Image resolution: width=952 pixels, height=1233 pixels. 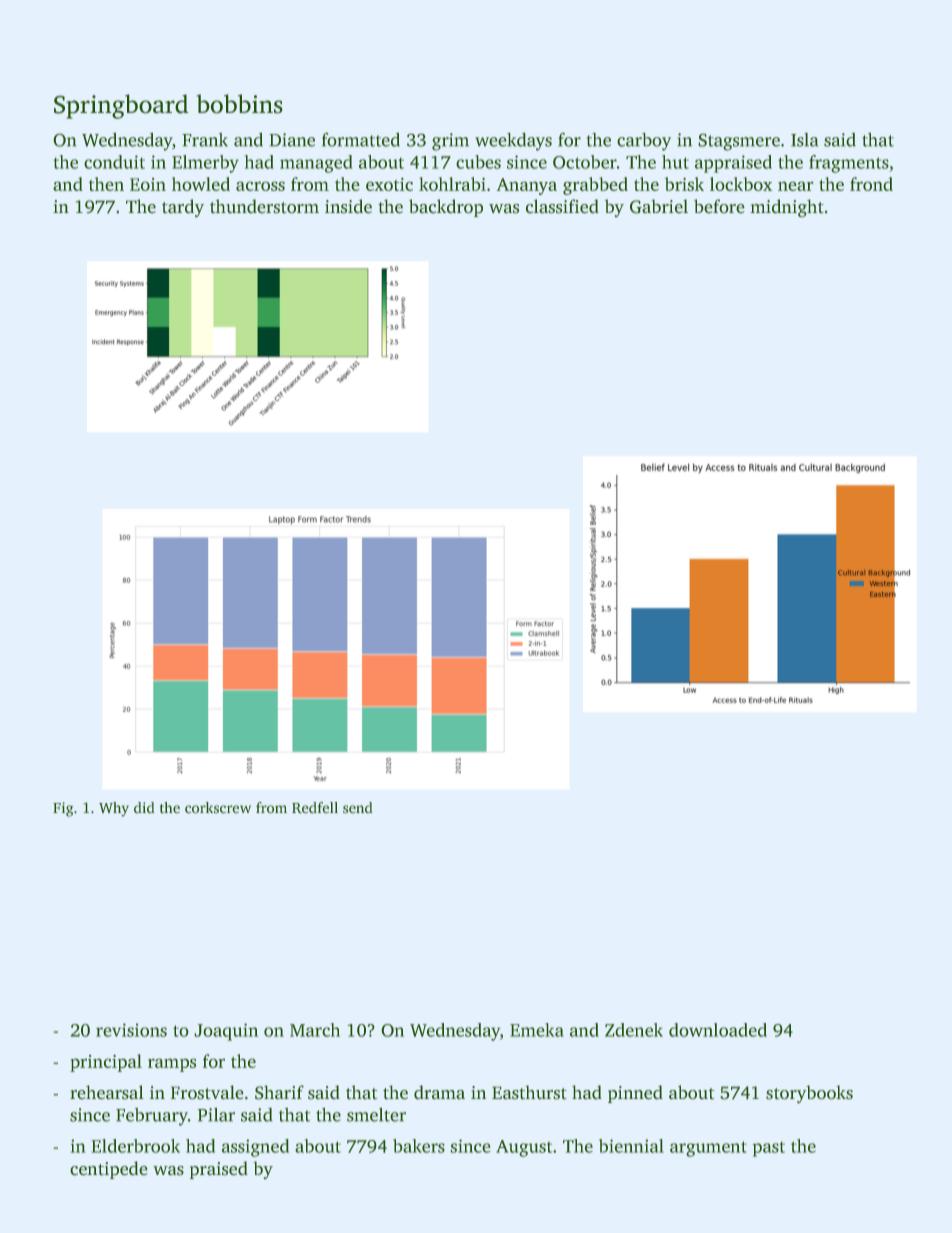 What do you see at coordinates (239, 103) in the page?
I see `bobbins` at bounding box center [239, 103].
